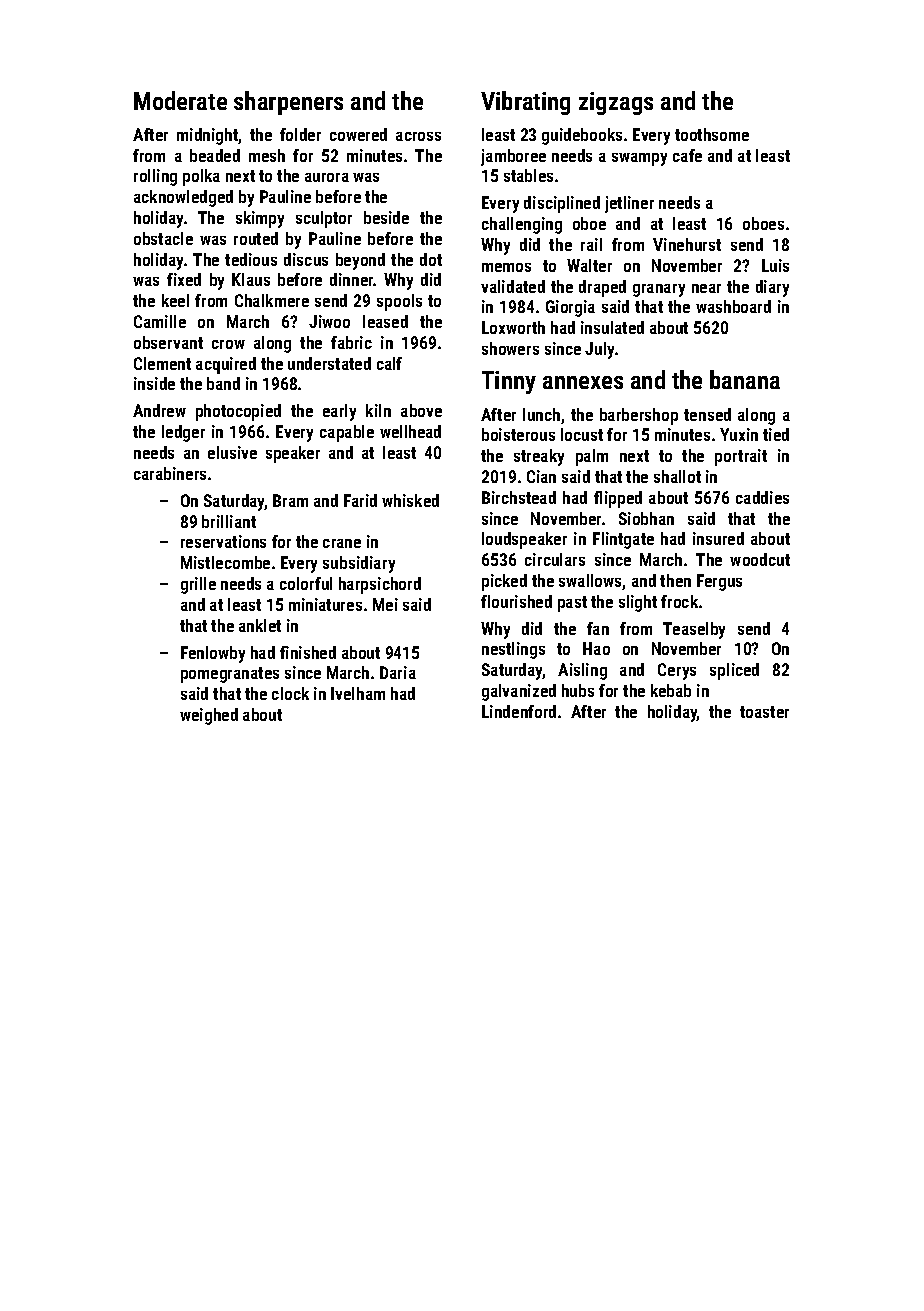 Image resolution: width=924 pixels, height=1311 pixels. I want to click on jetliner, so click(629, 204).
